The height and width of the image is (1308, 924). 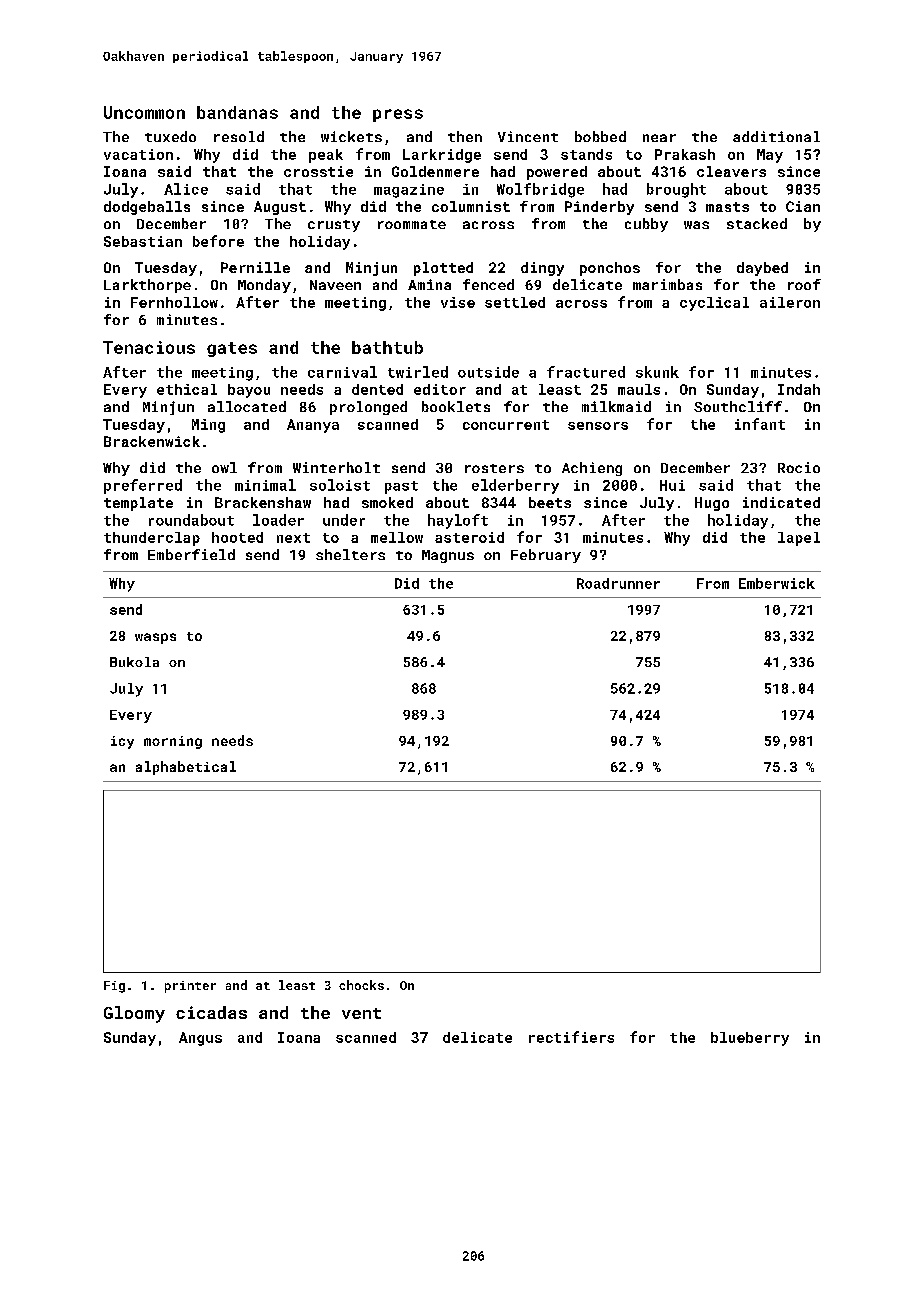 I want to click on gates, so click(x=232, y=349).
